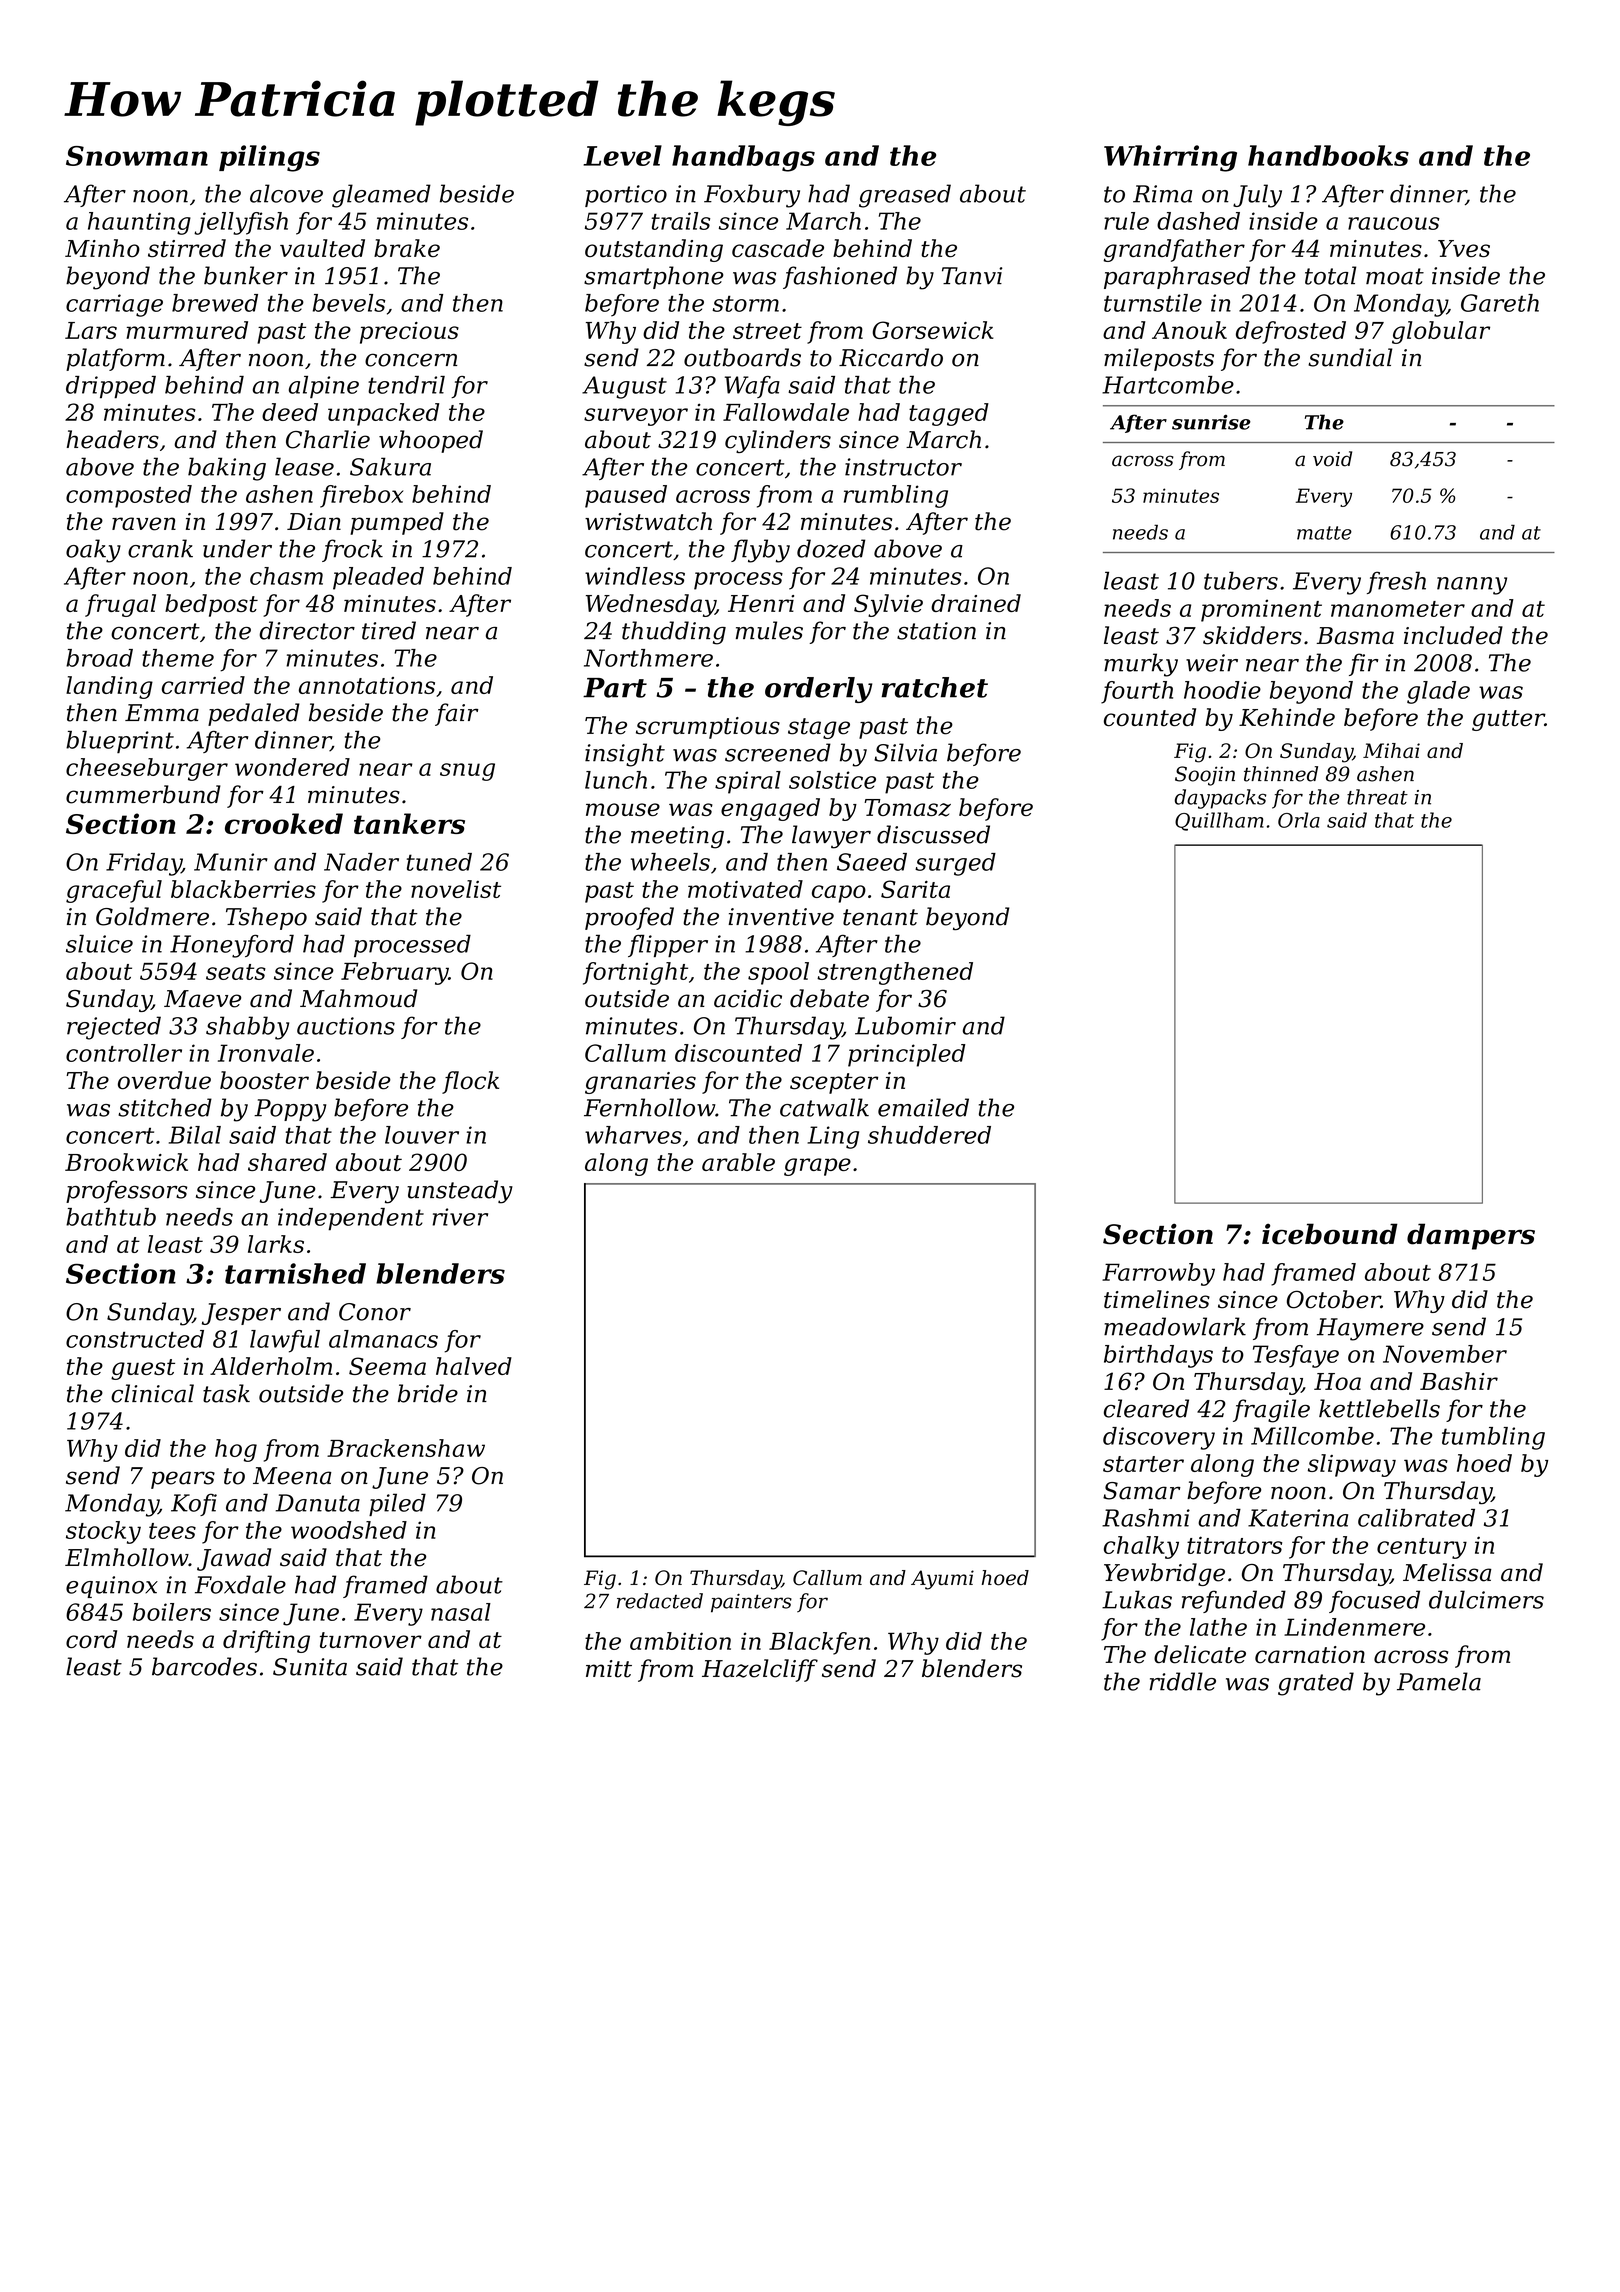  I want to click on handbooks, so click(1328, 155).
